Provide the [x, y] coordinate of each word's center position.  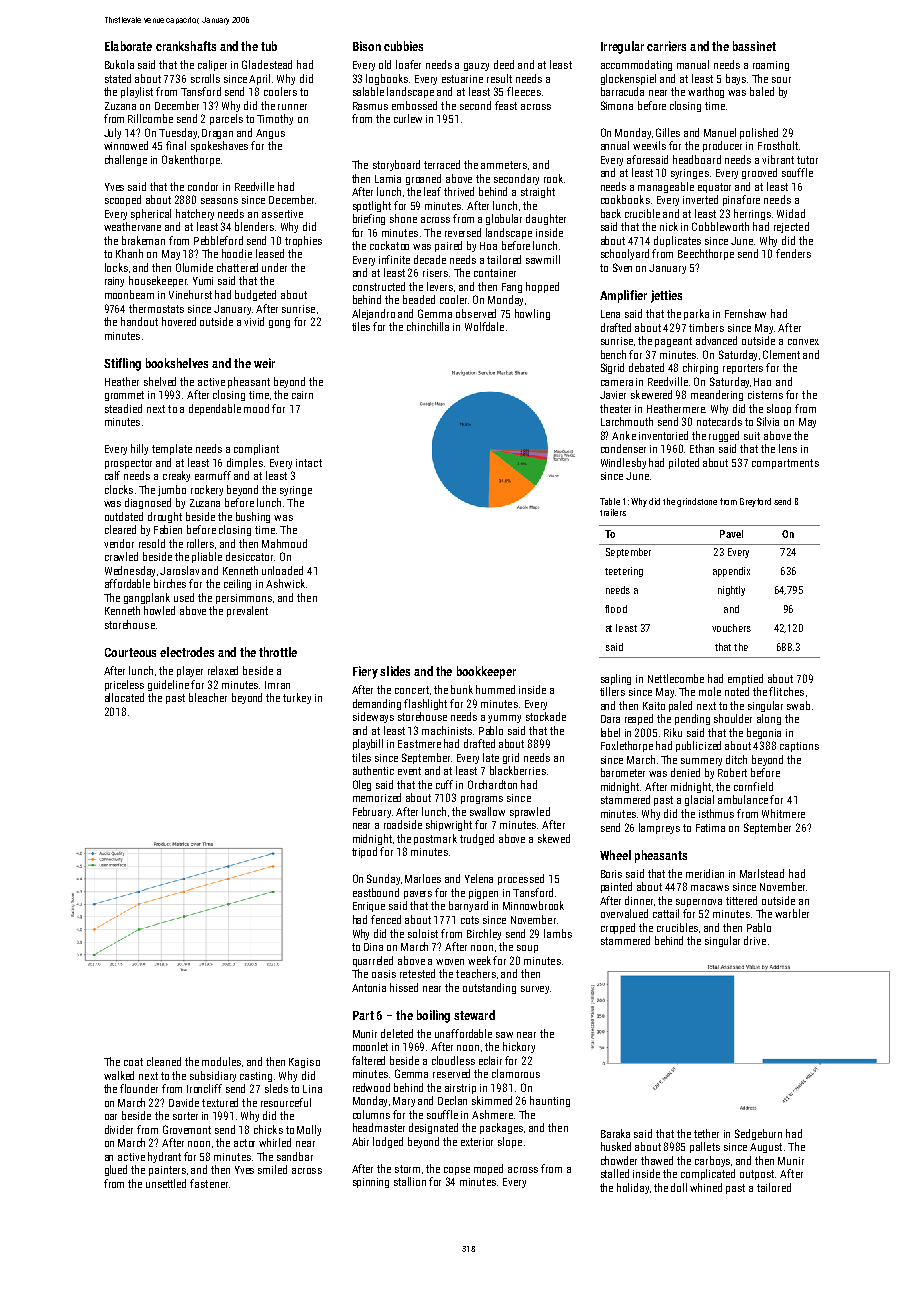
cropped [618, 928]
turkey [297, 698]
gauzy [476, 67]
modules [221, 1061]
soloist [423, 933]
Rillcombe [150, 118]
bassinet [754, 46]
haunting [550, 1101]
